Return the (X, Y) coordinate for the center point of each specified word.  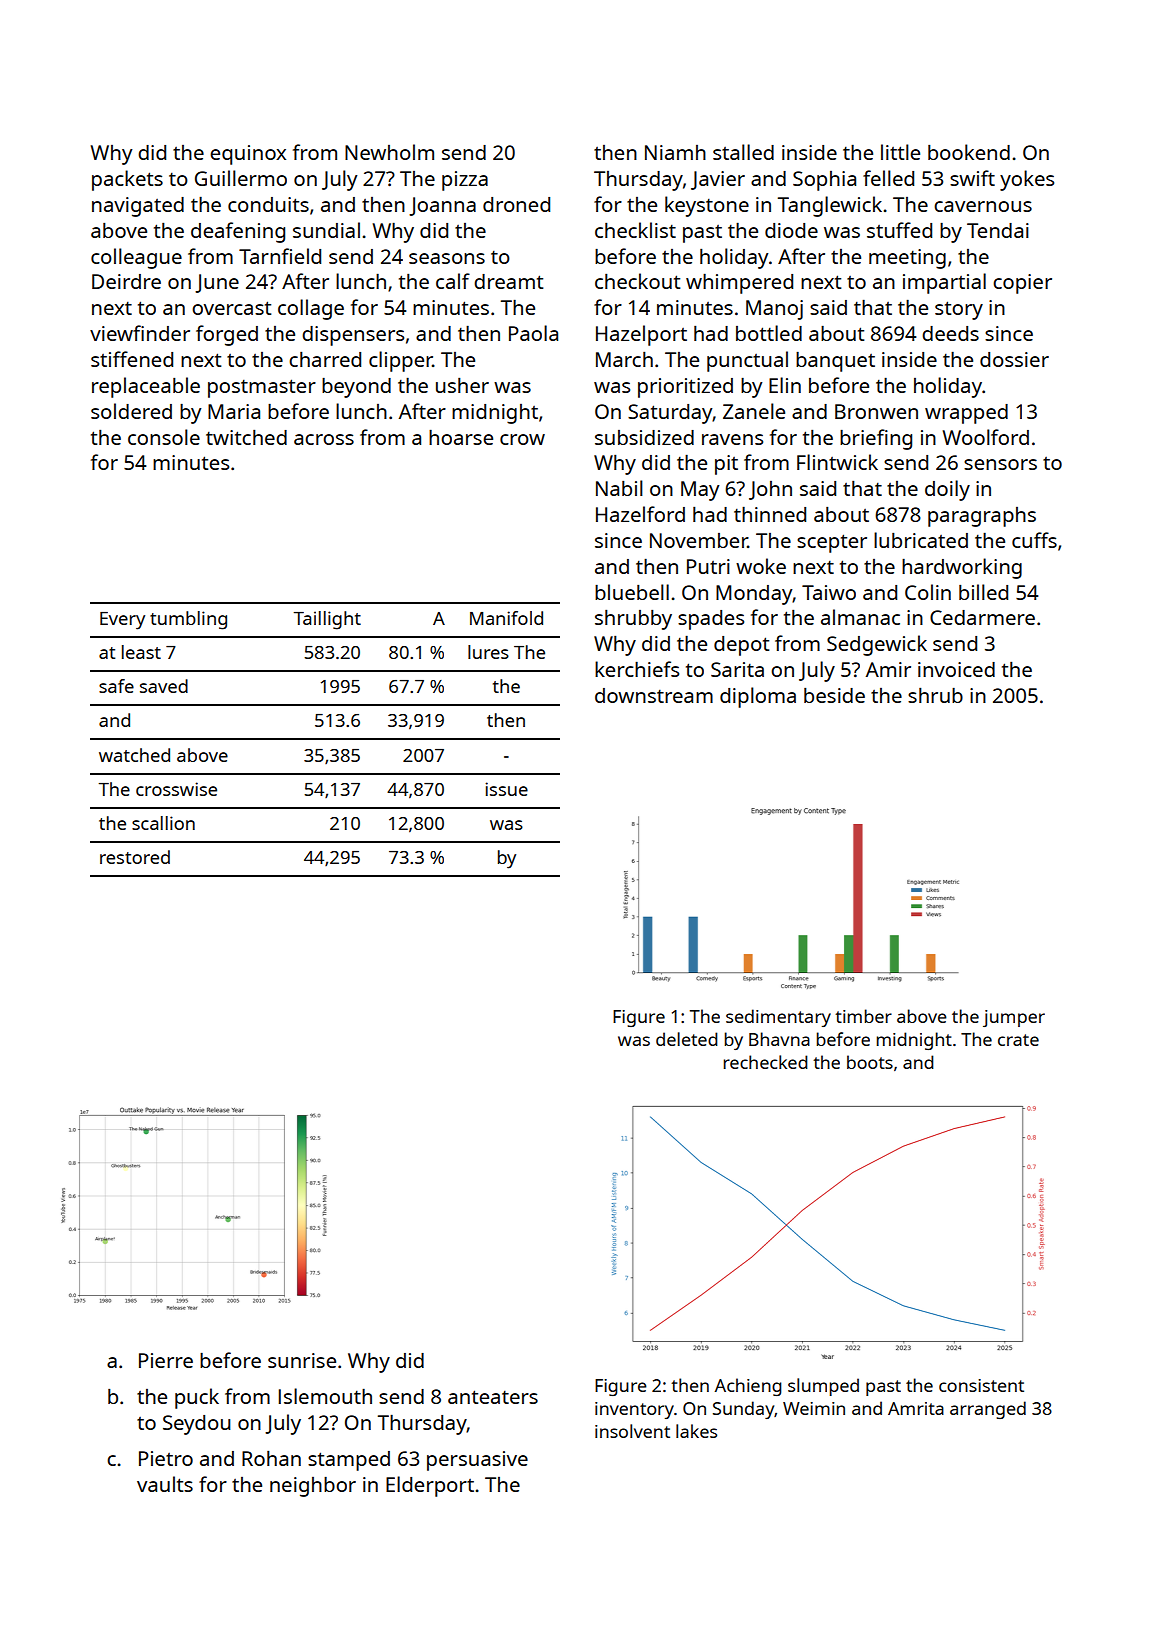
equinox (248, 155)
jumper (1014, 1018)
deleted (687, 1039)
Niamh (675, 152)
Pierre (166, 1360)
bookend (969, 152)
